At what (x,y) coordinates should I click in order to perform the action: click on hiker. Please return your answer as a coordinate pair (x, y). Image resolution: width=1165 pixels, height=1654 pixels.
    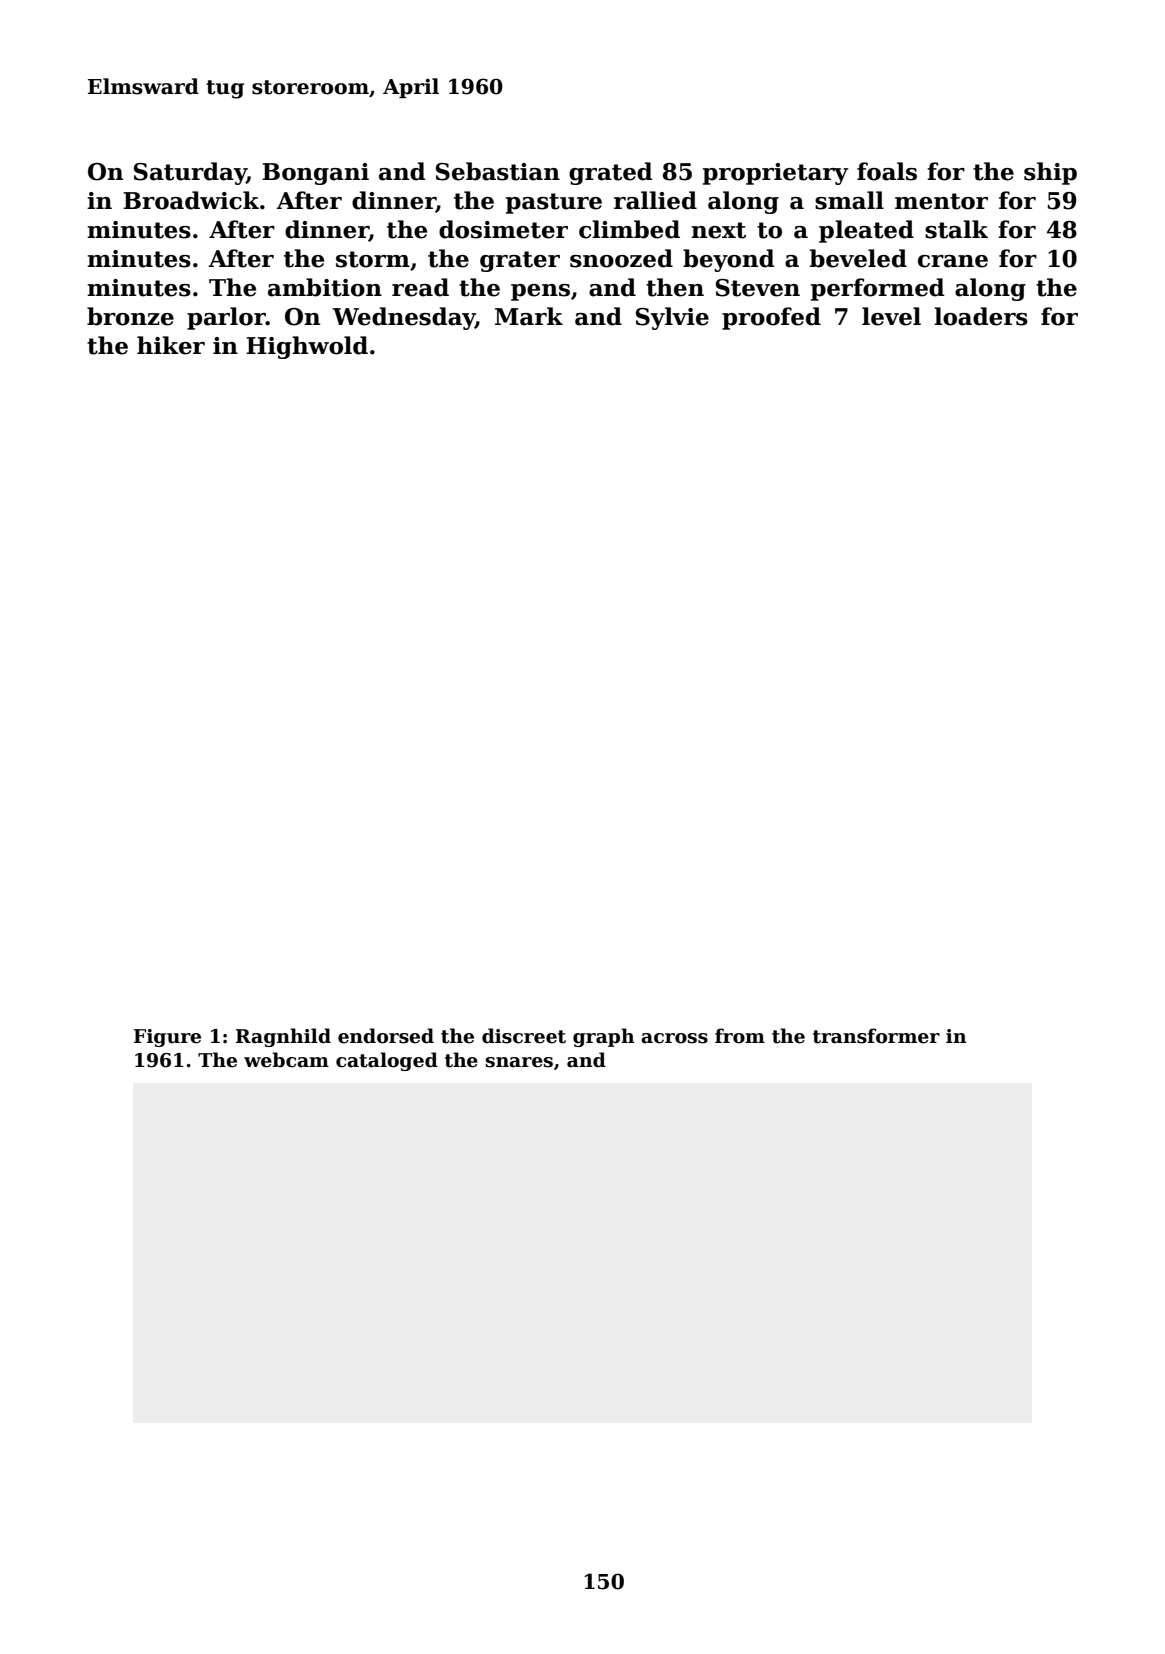
    Looking at the image, I should click on (171, 345).
